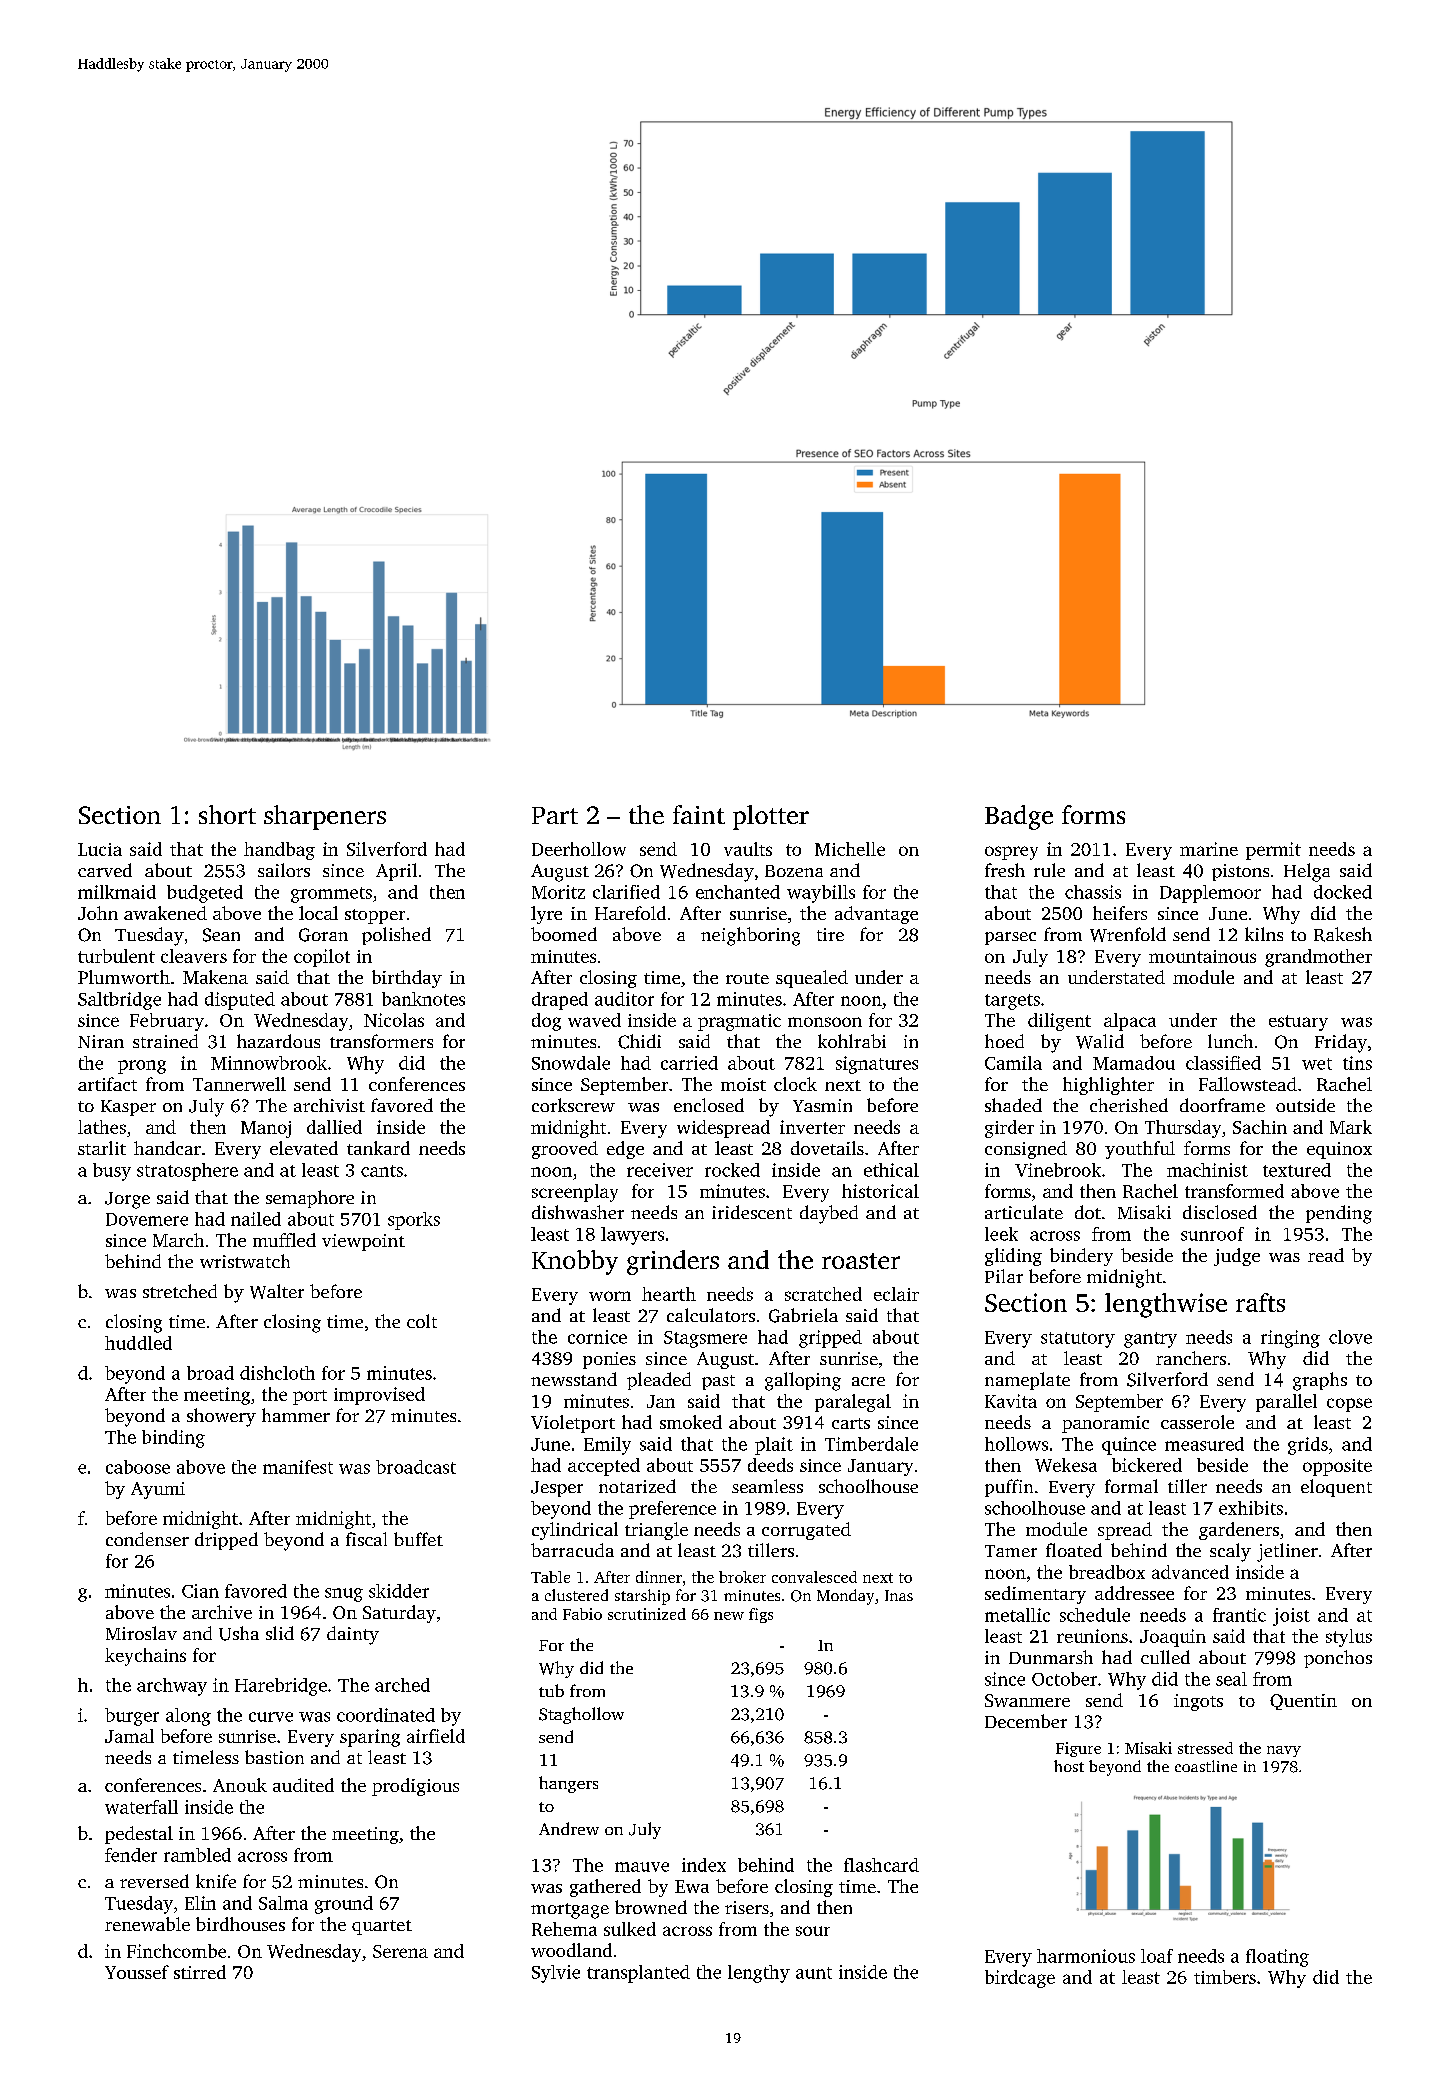 This document has height=2100, width=1450. What do you see at coordinates (1336, 1488) in the document?
I see `eloquent` at bounding box center [1336, 1488].
